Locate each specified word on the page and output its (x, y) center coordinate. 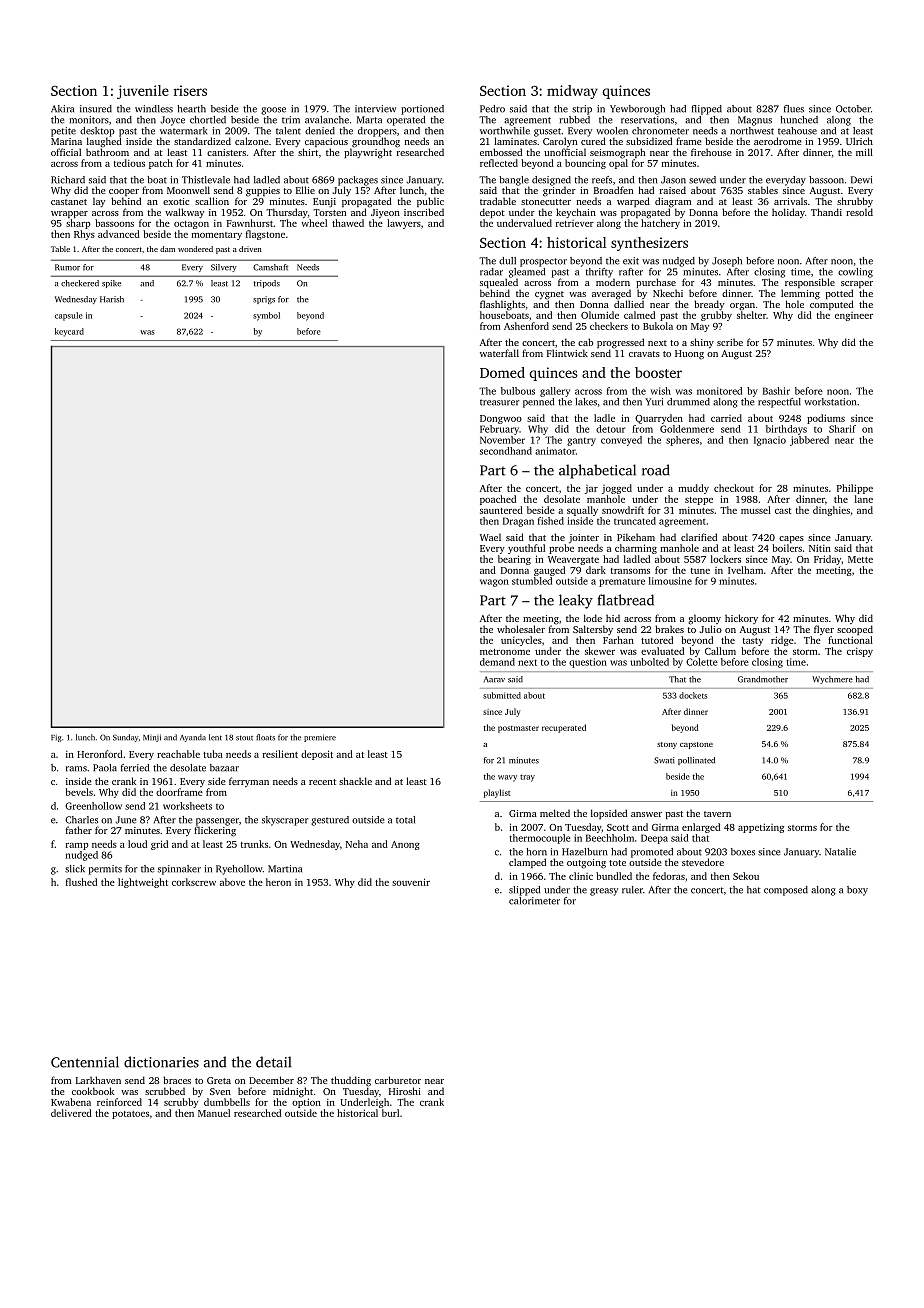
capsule (69, 316)
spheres (682, 441)
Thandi (826, 212)
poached (498, 500)
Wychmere (832, 680)
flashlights (502, 305)
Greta (219, 1080)
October (853, 109)
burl (390, 1113)
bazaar (224, 768)
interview (375, 109)
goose (273, 111)
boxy (857, 891)
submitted (502, 695)
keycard (69, 332)
